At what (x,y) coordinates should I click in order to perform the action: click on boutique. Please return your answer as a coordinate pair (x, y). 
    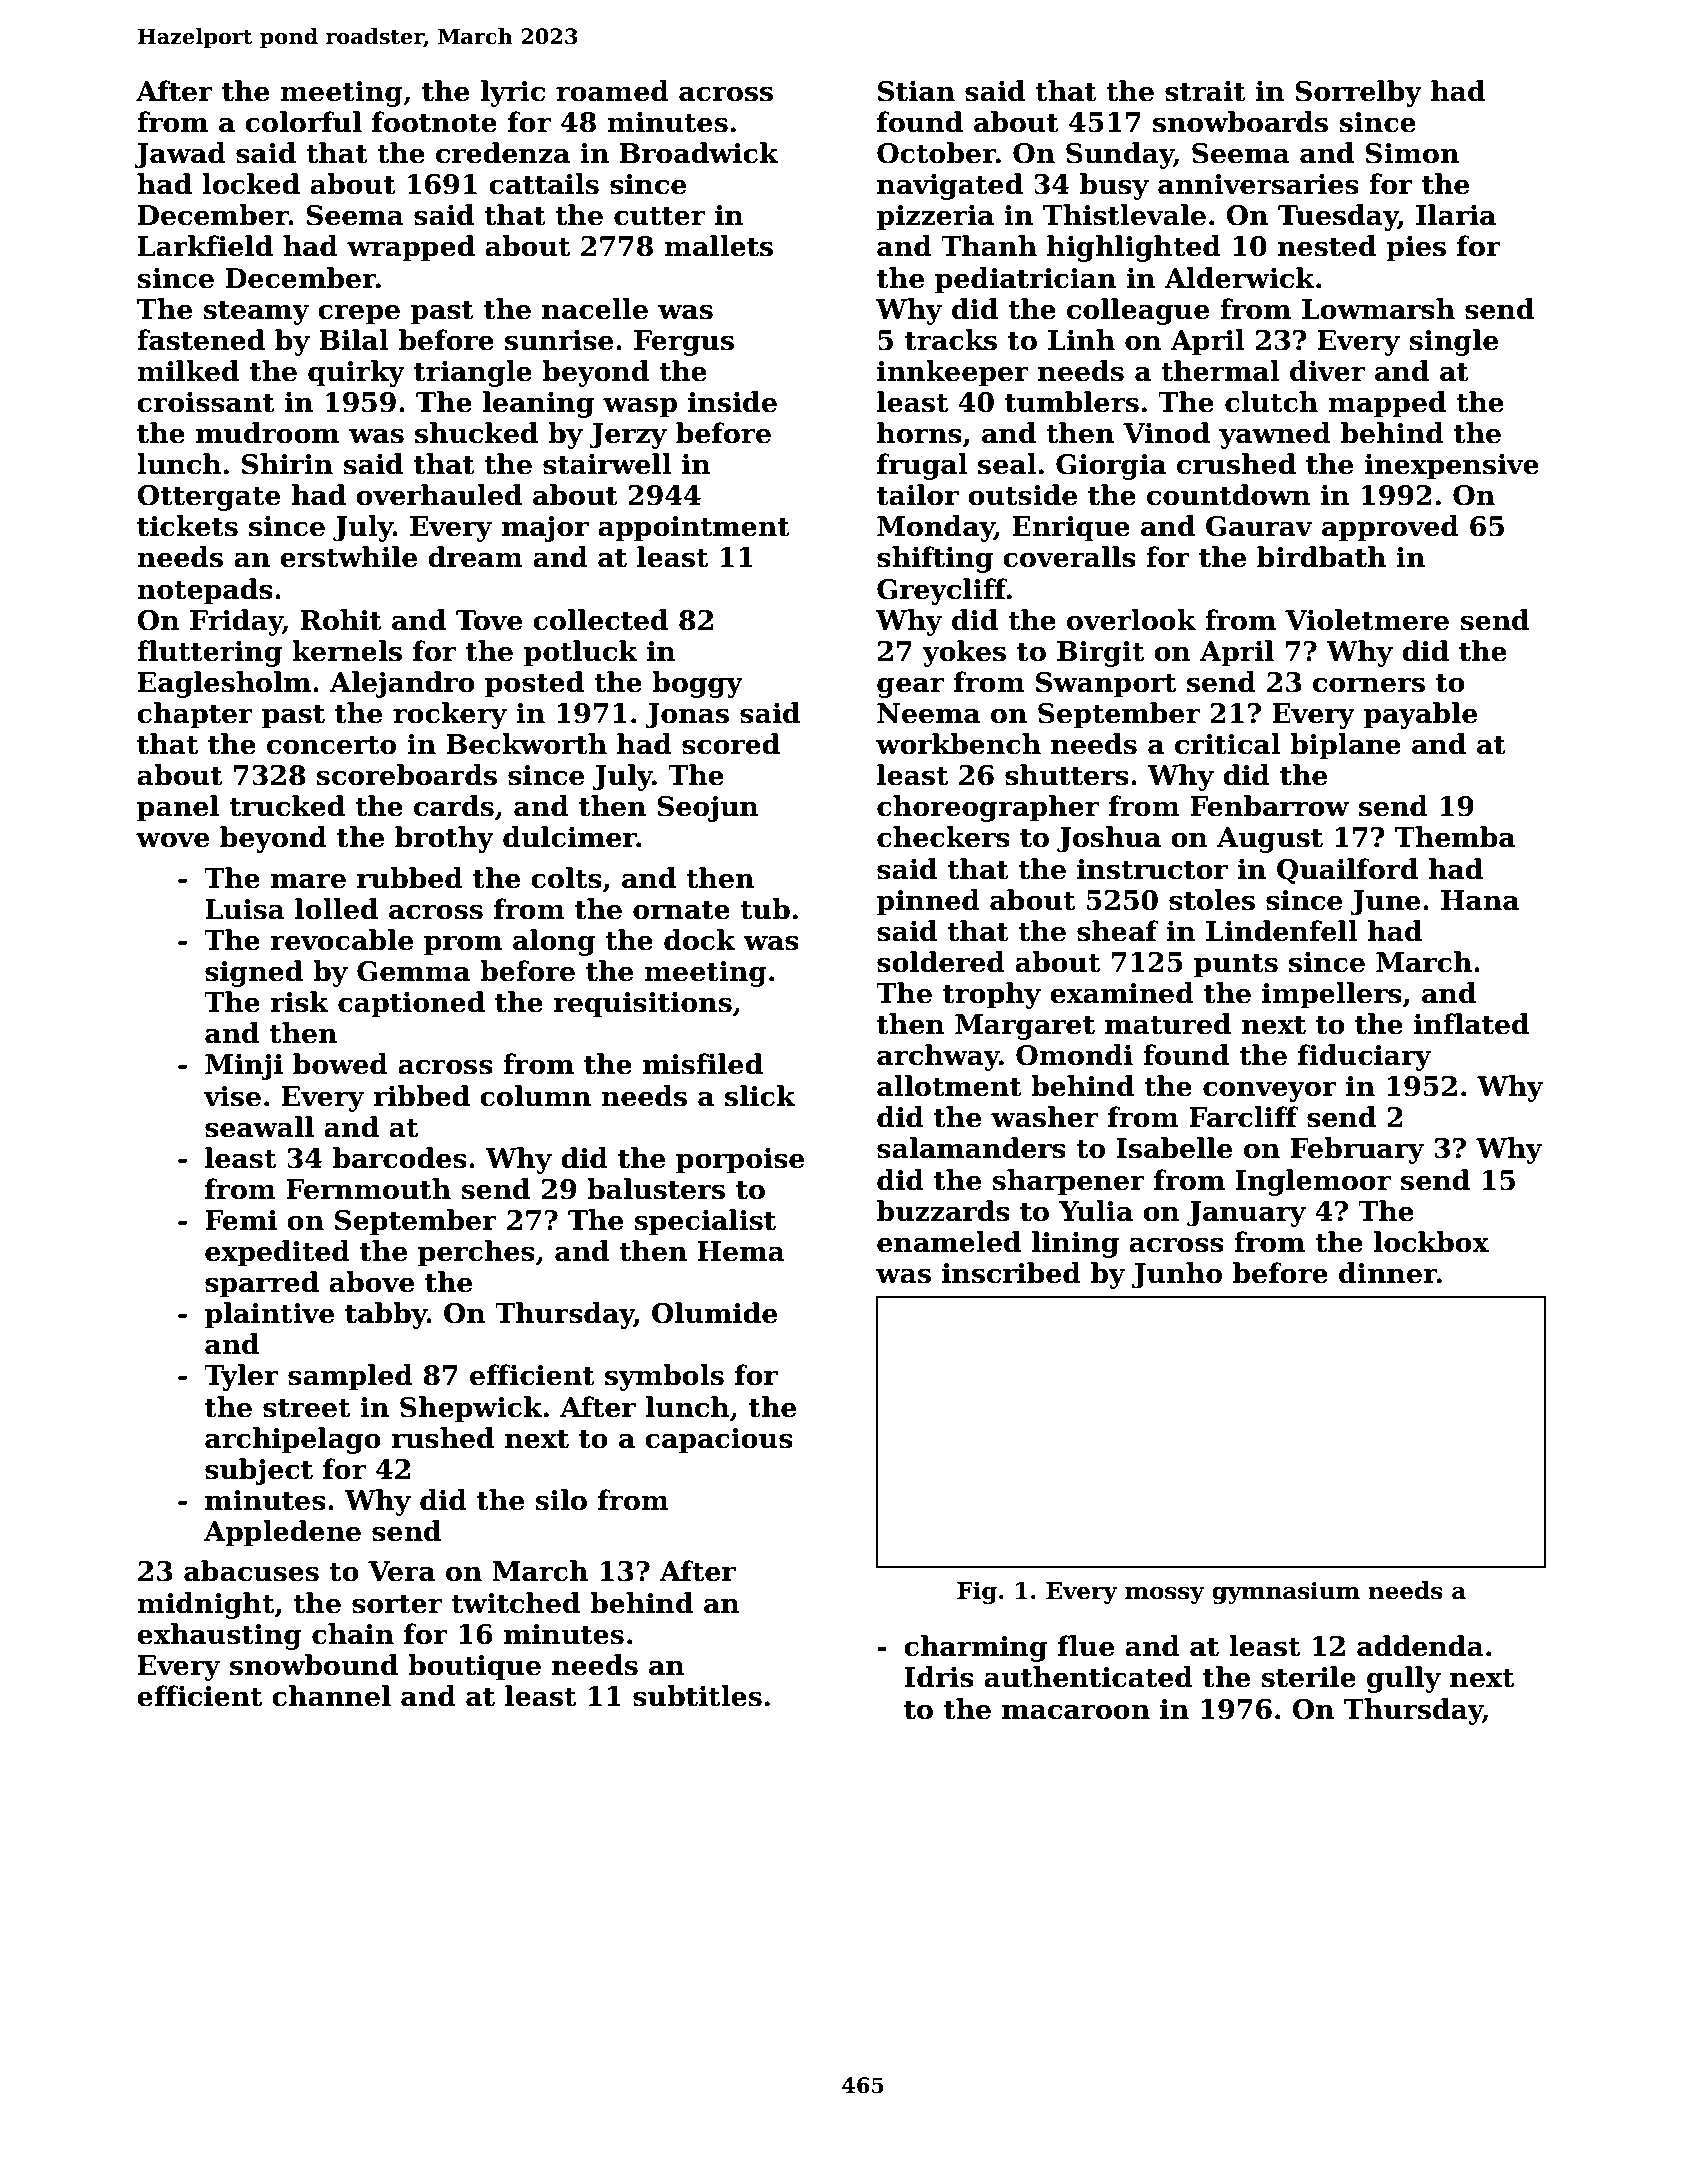
    Looking at the image, I should click on (474, 1667).
